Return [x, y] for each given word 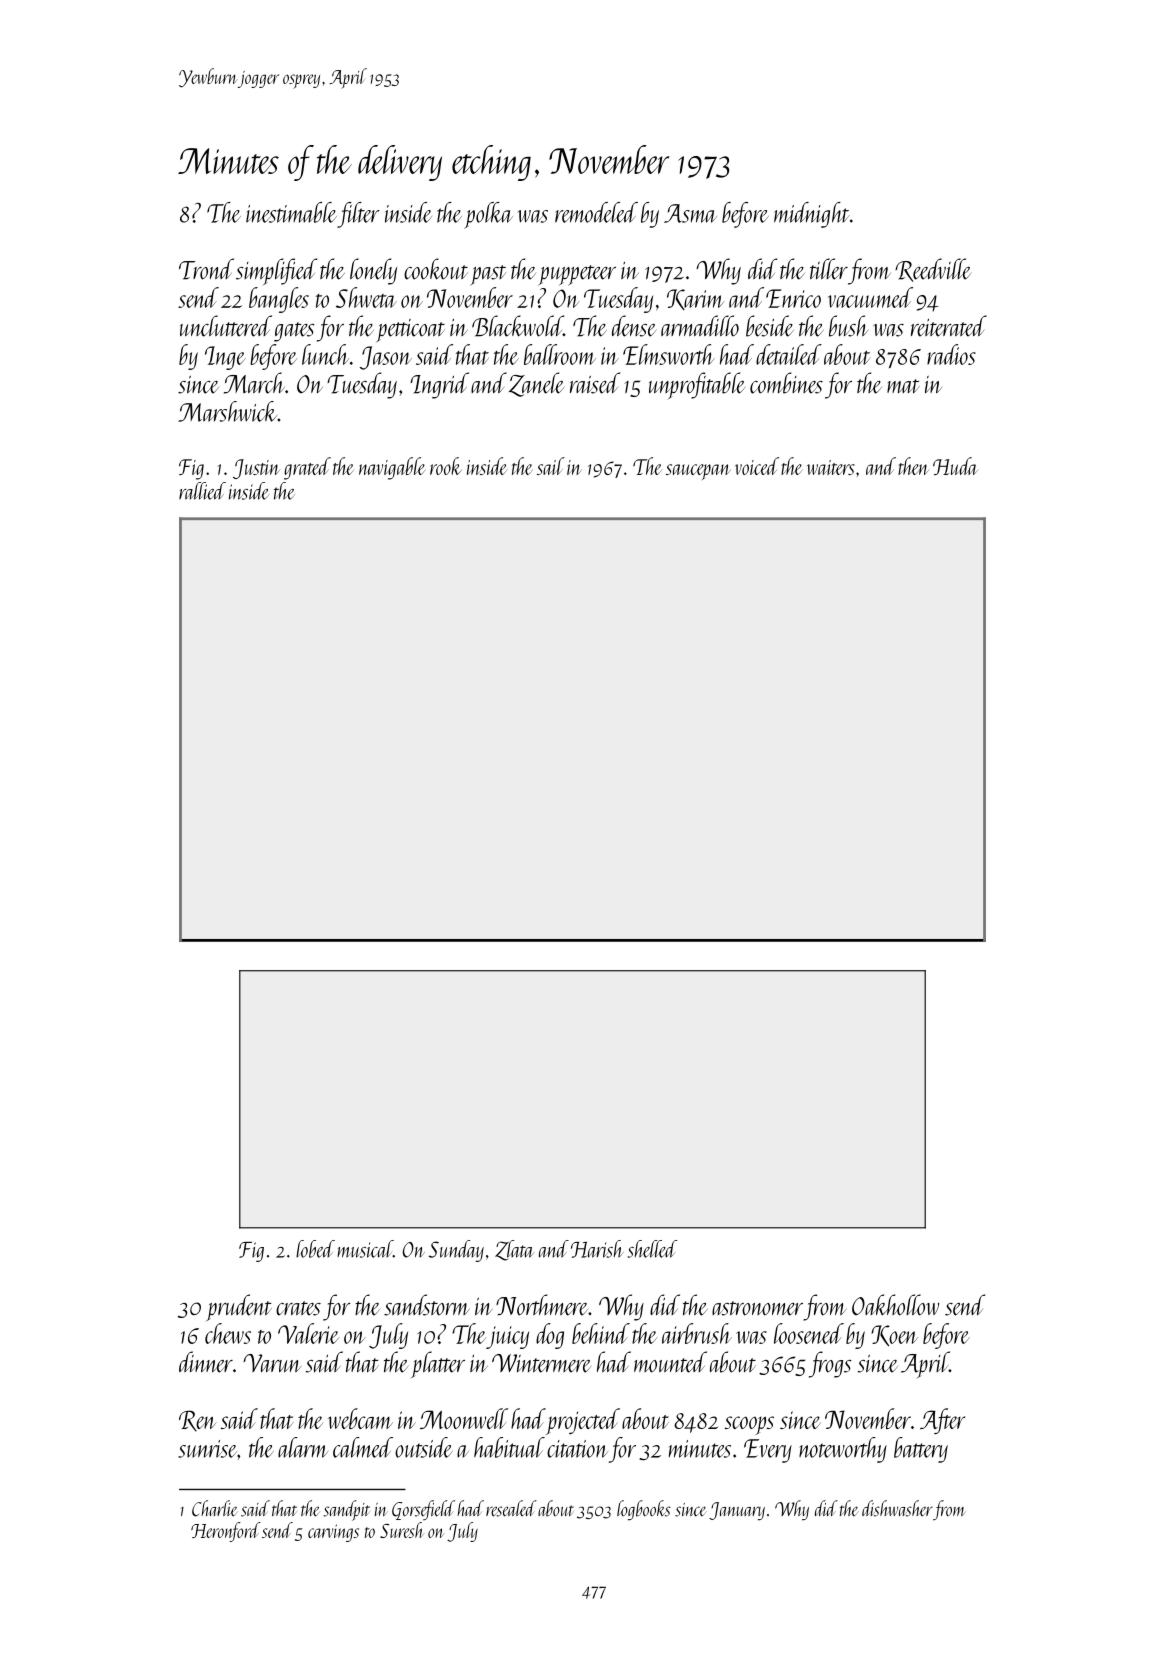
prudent [239, 1307]
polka [488, 215]
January [737, 1511]
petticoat [410, 330]
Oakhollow [895, 1305]
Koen [894, 1335]
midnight [812, 215]
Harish [597, 1249]
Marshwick [228, 411]
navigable [392, 468]
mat [903, 386]
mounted [670, 1362]
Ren [198, 1421]
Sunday [456, 1251]
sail [551, 466]
